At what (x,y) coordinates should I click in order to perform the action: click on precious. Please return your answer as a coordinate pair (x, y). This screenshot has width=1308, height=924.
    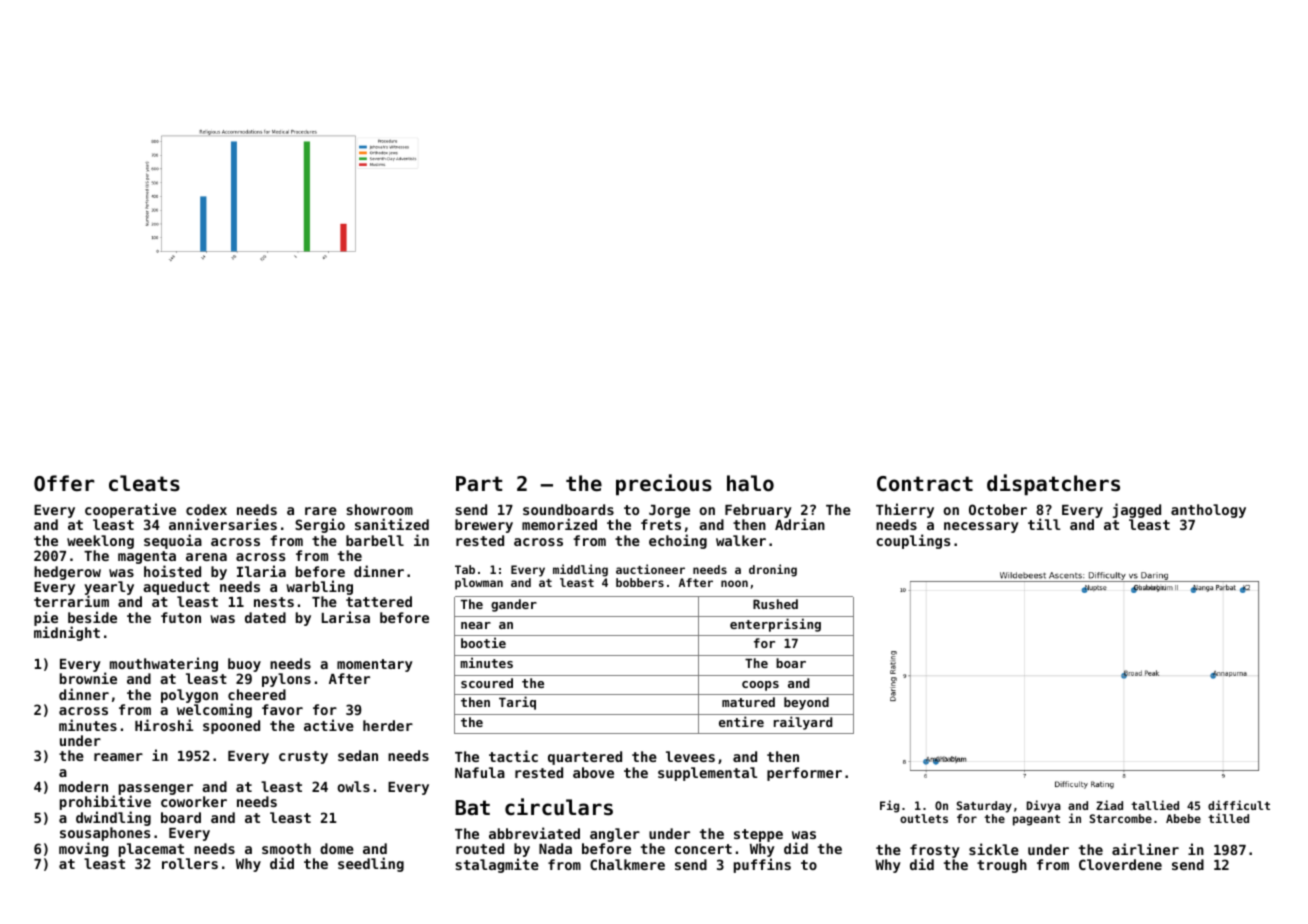
    Looking at the image, I should click on (664, 485).
